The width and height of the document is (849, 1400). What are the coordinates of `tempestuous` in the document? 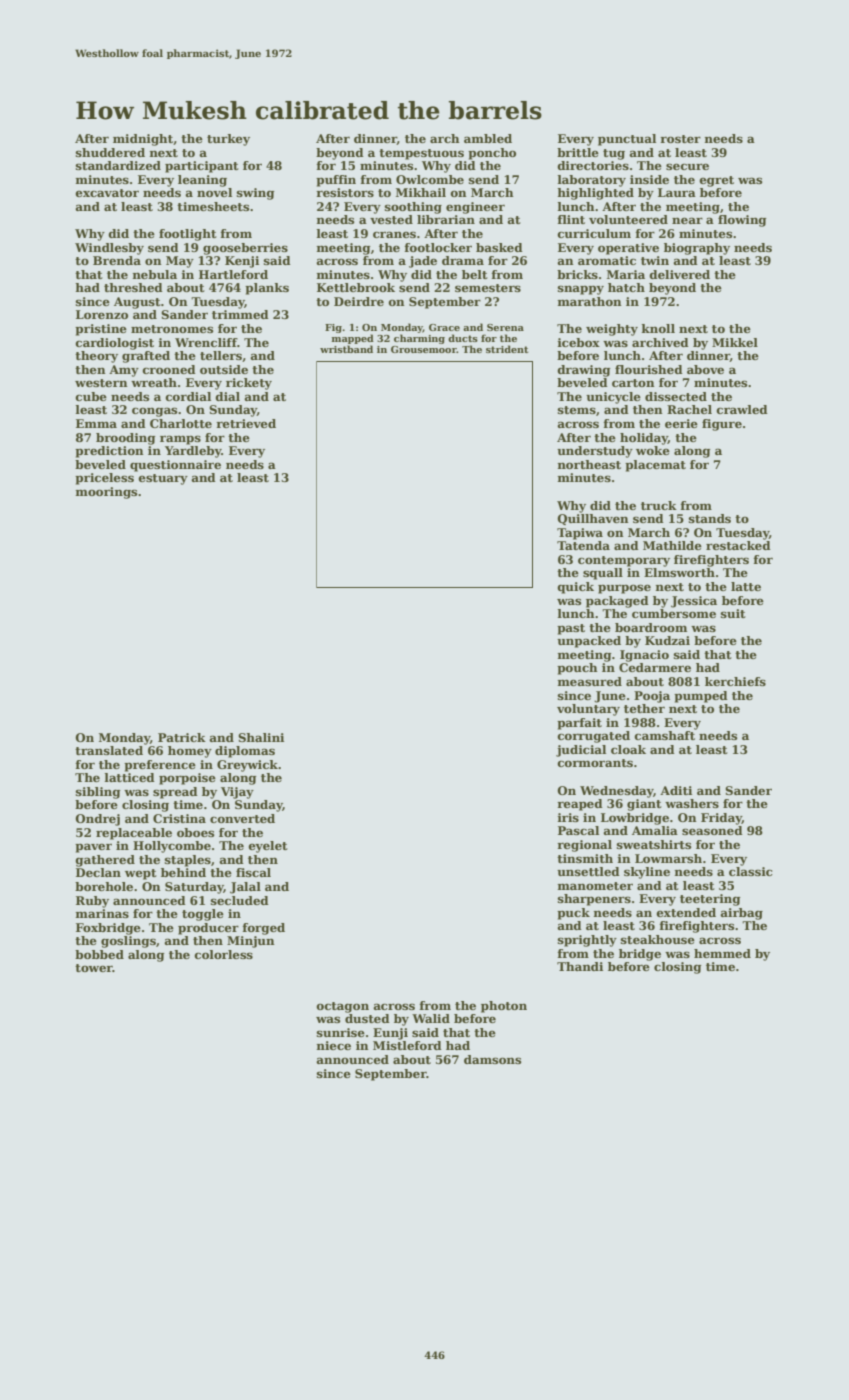 It's located at (421, 154).
